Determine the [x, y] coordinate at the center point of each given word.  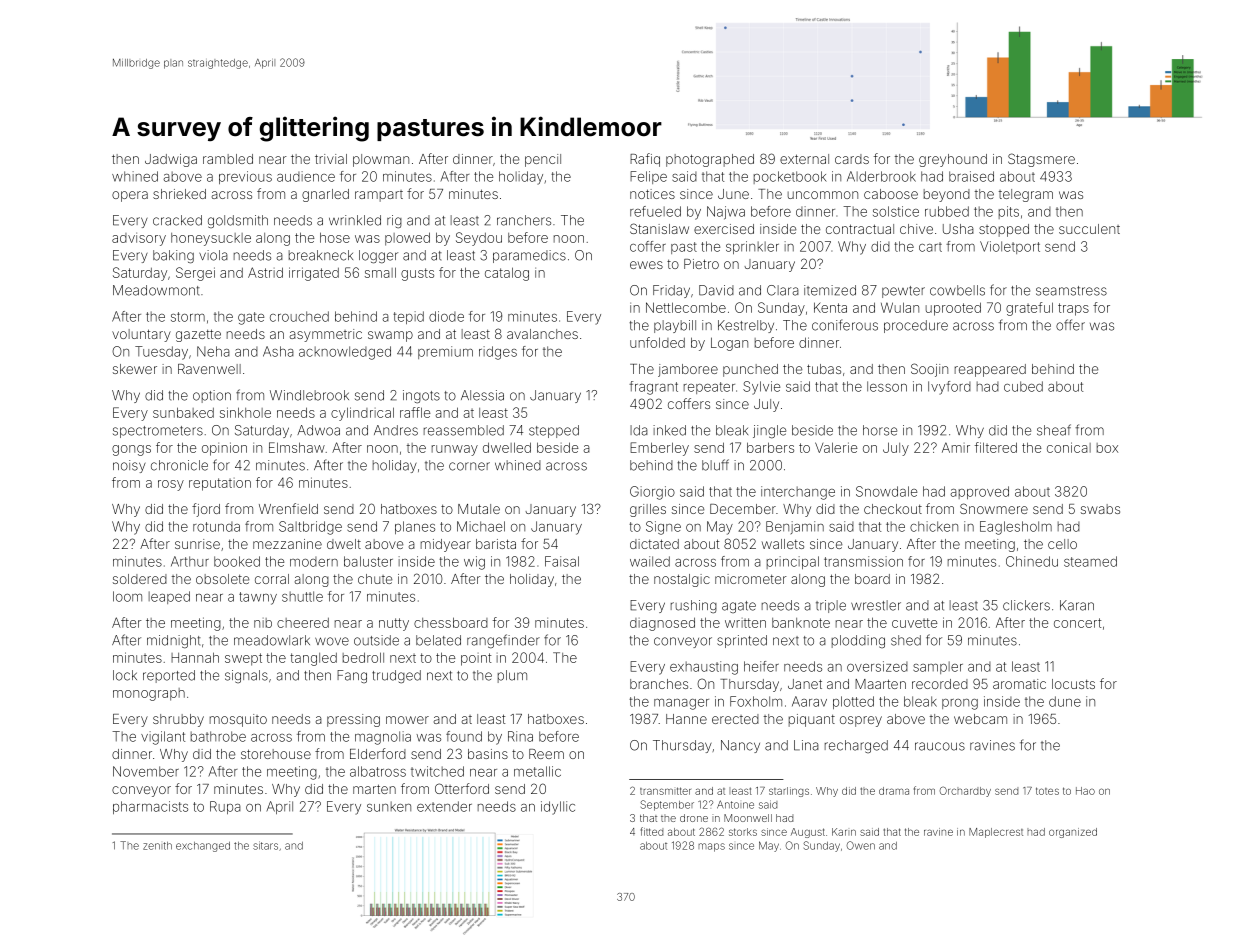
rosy [171, 485]
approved [979, 492]
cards [852, 159]
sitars [265, 845]
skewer [135, 369]
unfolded [657, 342]
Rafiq [645, 160]
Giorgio [652, 493]
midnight [174, 641]
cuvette [915, 623]
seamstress [1071, 291]
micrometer [751, 579]
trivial [331, 159]
